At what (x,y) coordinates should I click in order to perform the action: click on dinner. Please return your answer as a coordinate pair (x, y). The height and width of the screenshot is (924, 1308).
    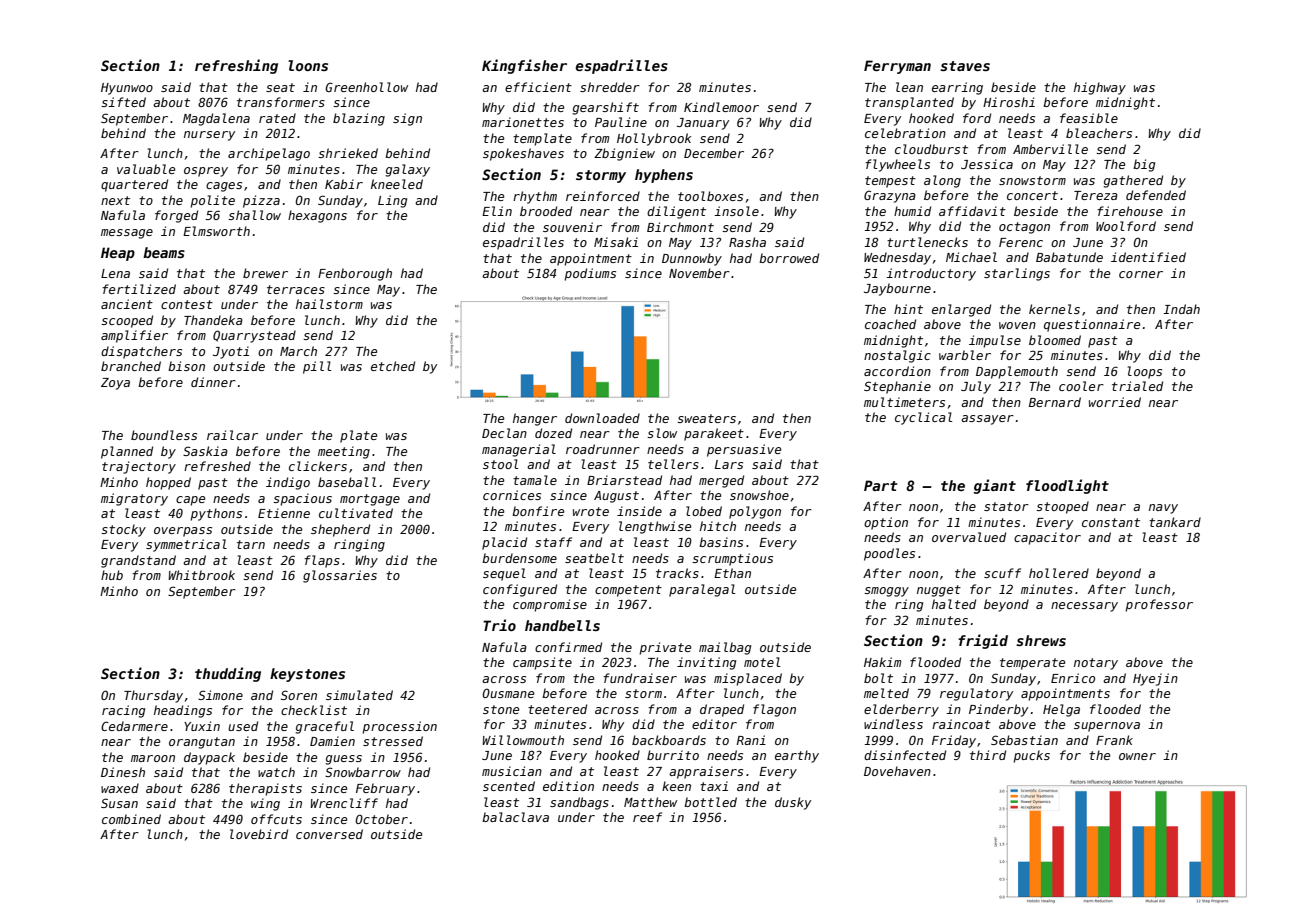
    Looking at the image, I should click on (213, 382).
